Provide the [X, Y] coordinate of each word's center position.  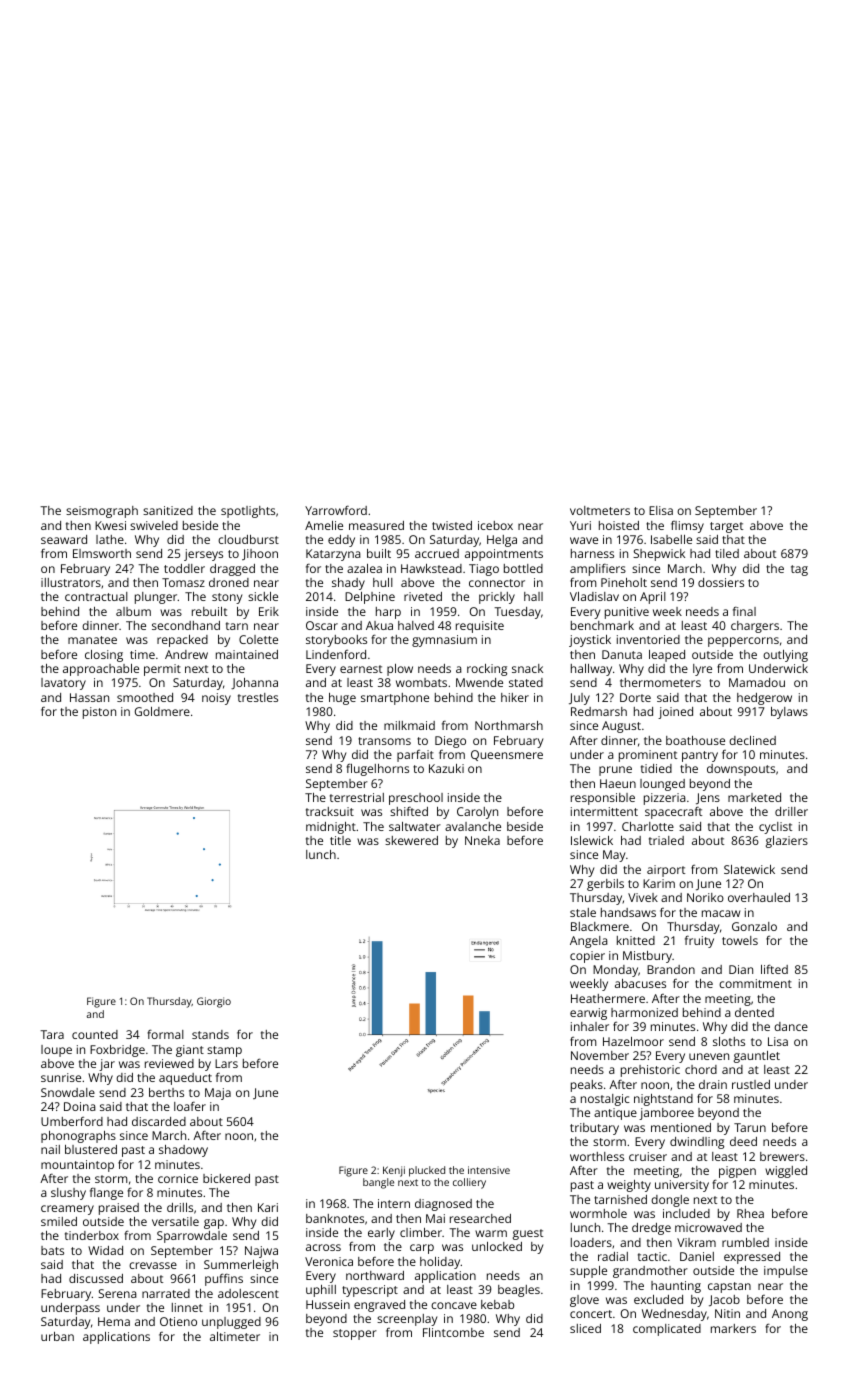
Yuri [580, 525]
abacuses [640, 983]
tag [799, 570]
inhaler [590, 1026]
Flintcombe [453, 1332]
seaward [64, 539]
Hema [114, 1321]
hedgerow [764, 699]
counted [95, 1034]
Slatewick [749, 869]
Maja [218, 1094]
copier [587, 957]
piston [99, 713]
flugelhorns [377, 769]
